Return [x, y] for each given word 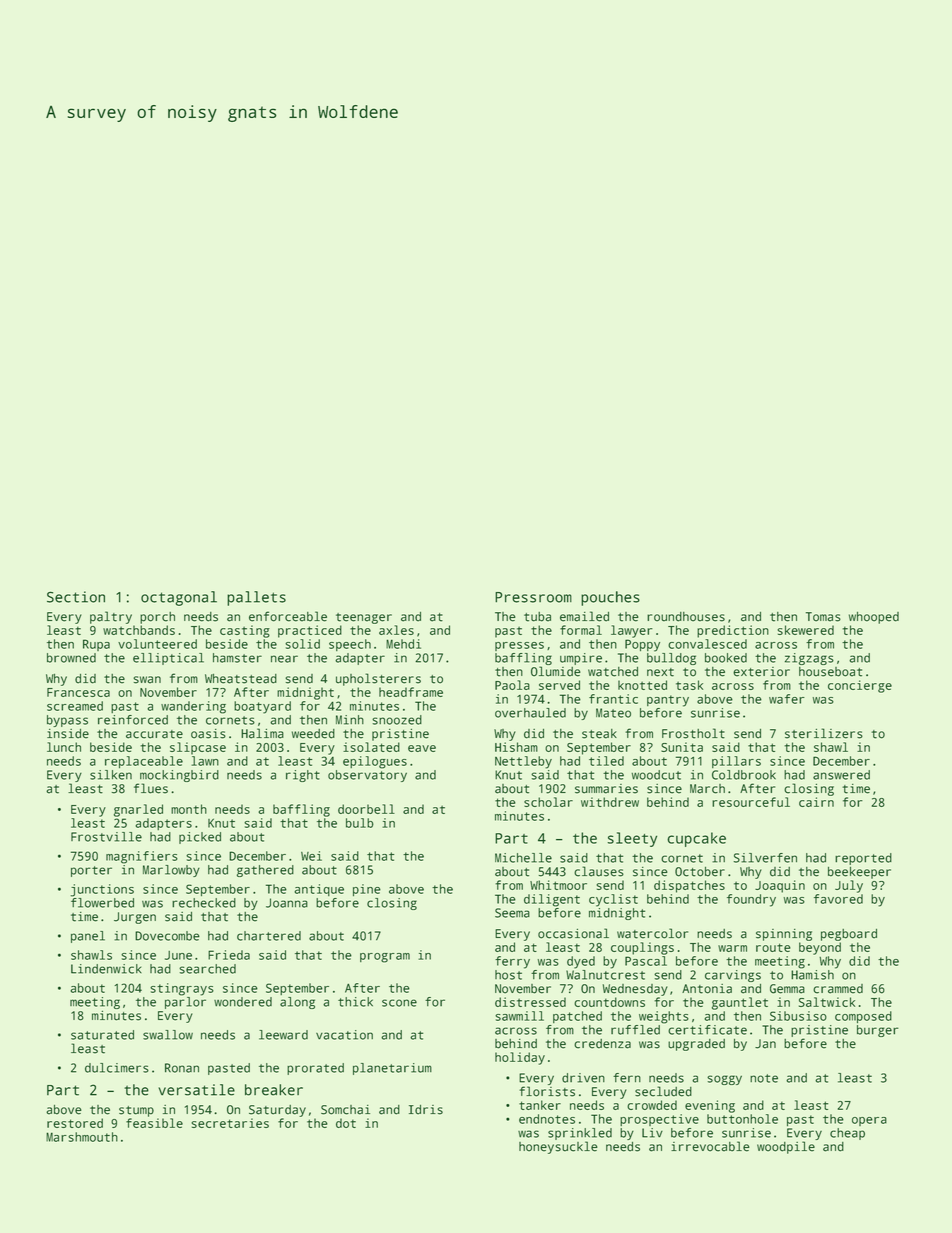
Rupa [96, 645]
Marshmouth [82, 1137]
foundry [751, 900]
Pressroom [533, 597]
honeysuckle [558, 1147]
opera [869, 1121]
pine [367, 890]
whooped [874, 618]
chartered [269, 936]
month [189, 809]
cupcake [696, 839]
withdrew [610, 802]
